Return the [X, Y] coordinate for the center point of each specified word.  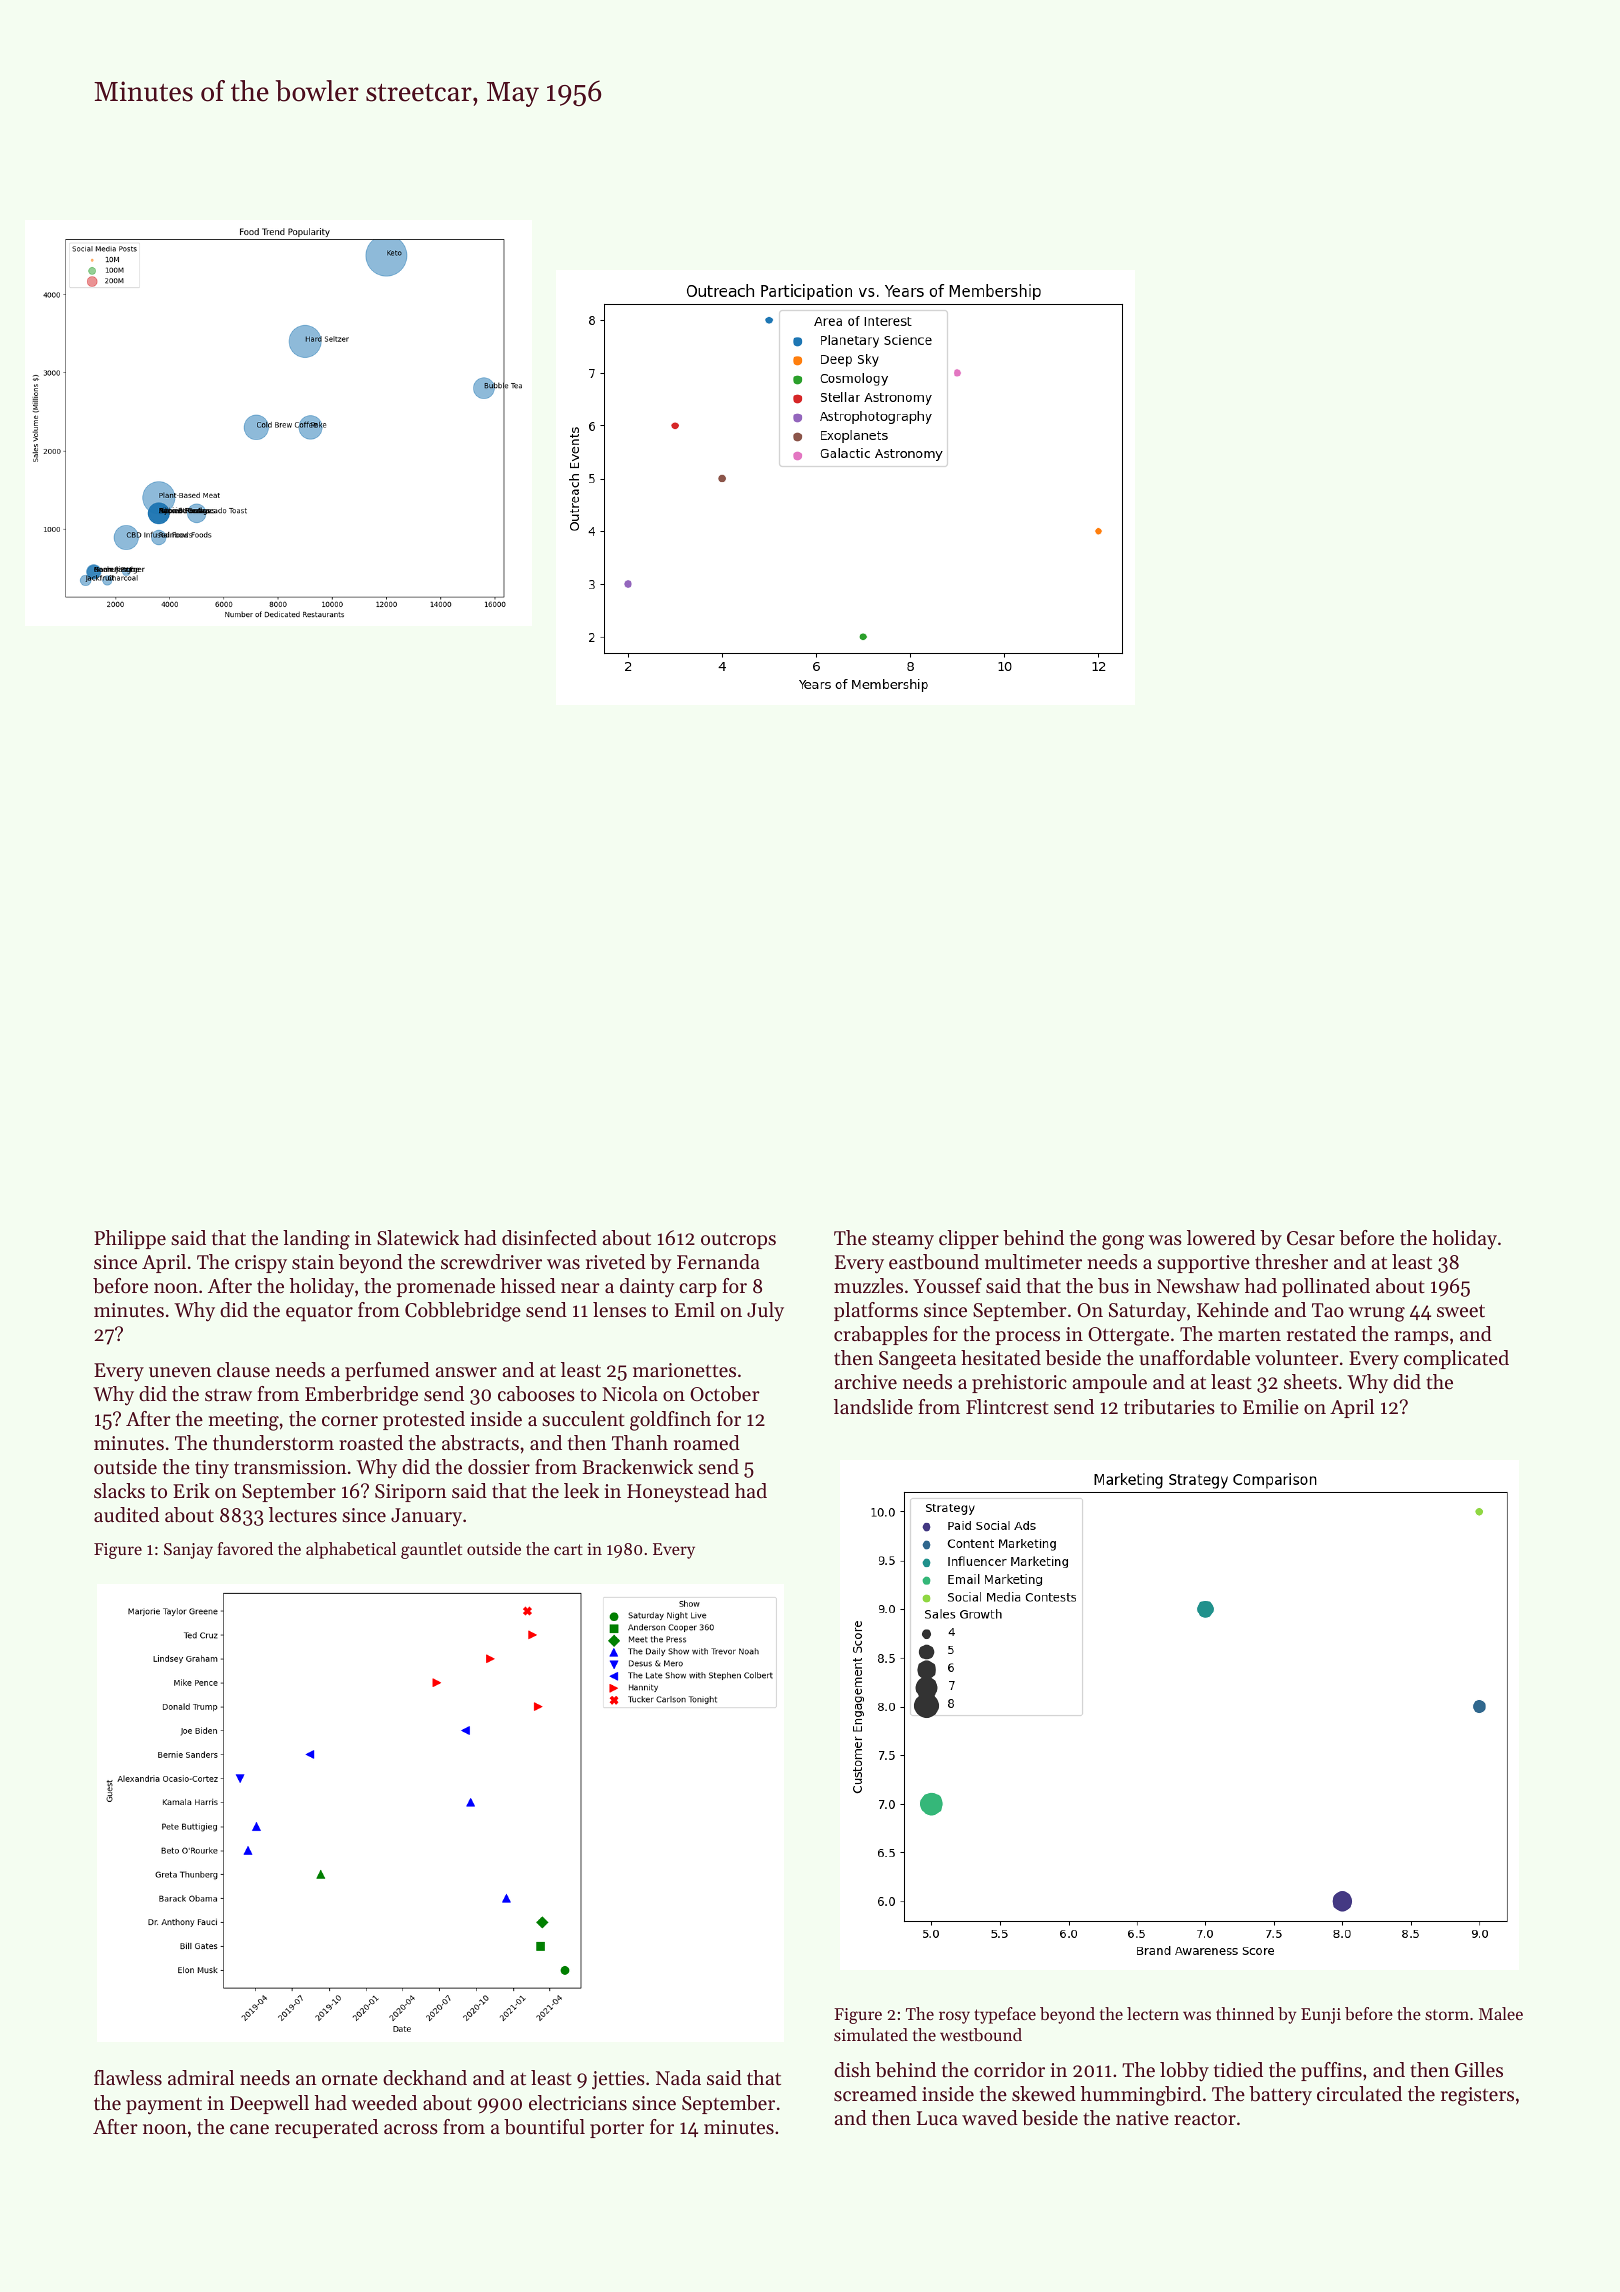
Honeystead [678, 1493]
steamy [903, 1241]
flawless [128, 2078]
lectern [1153, 2013]
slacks [119, 1491]
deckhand [425, 2078]
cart [568, 1549]
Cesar [1311, 1238]
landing [316, 1240]
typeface [1005, 2015]
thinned [1245, 2013]
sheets [1310, 1382]
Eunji [1321, 2016]
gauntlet [431, 1550]
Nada [678, 2078]
